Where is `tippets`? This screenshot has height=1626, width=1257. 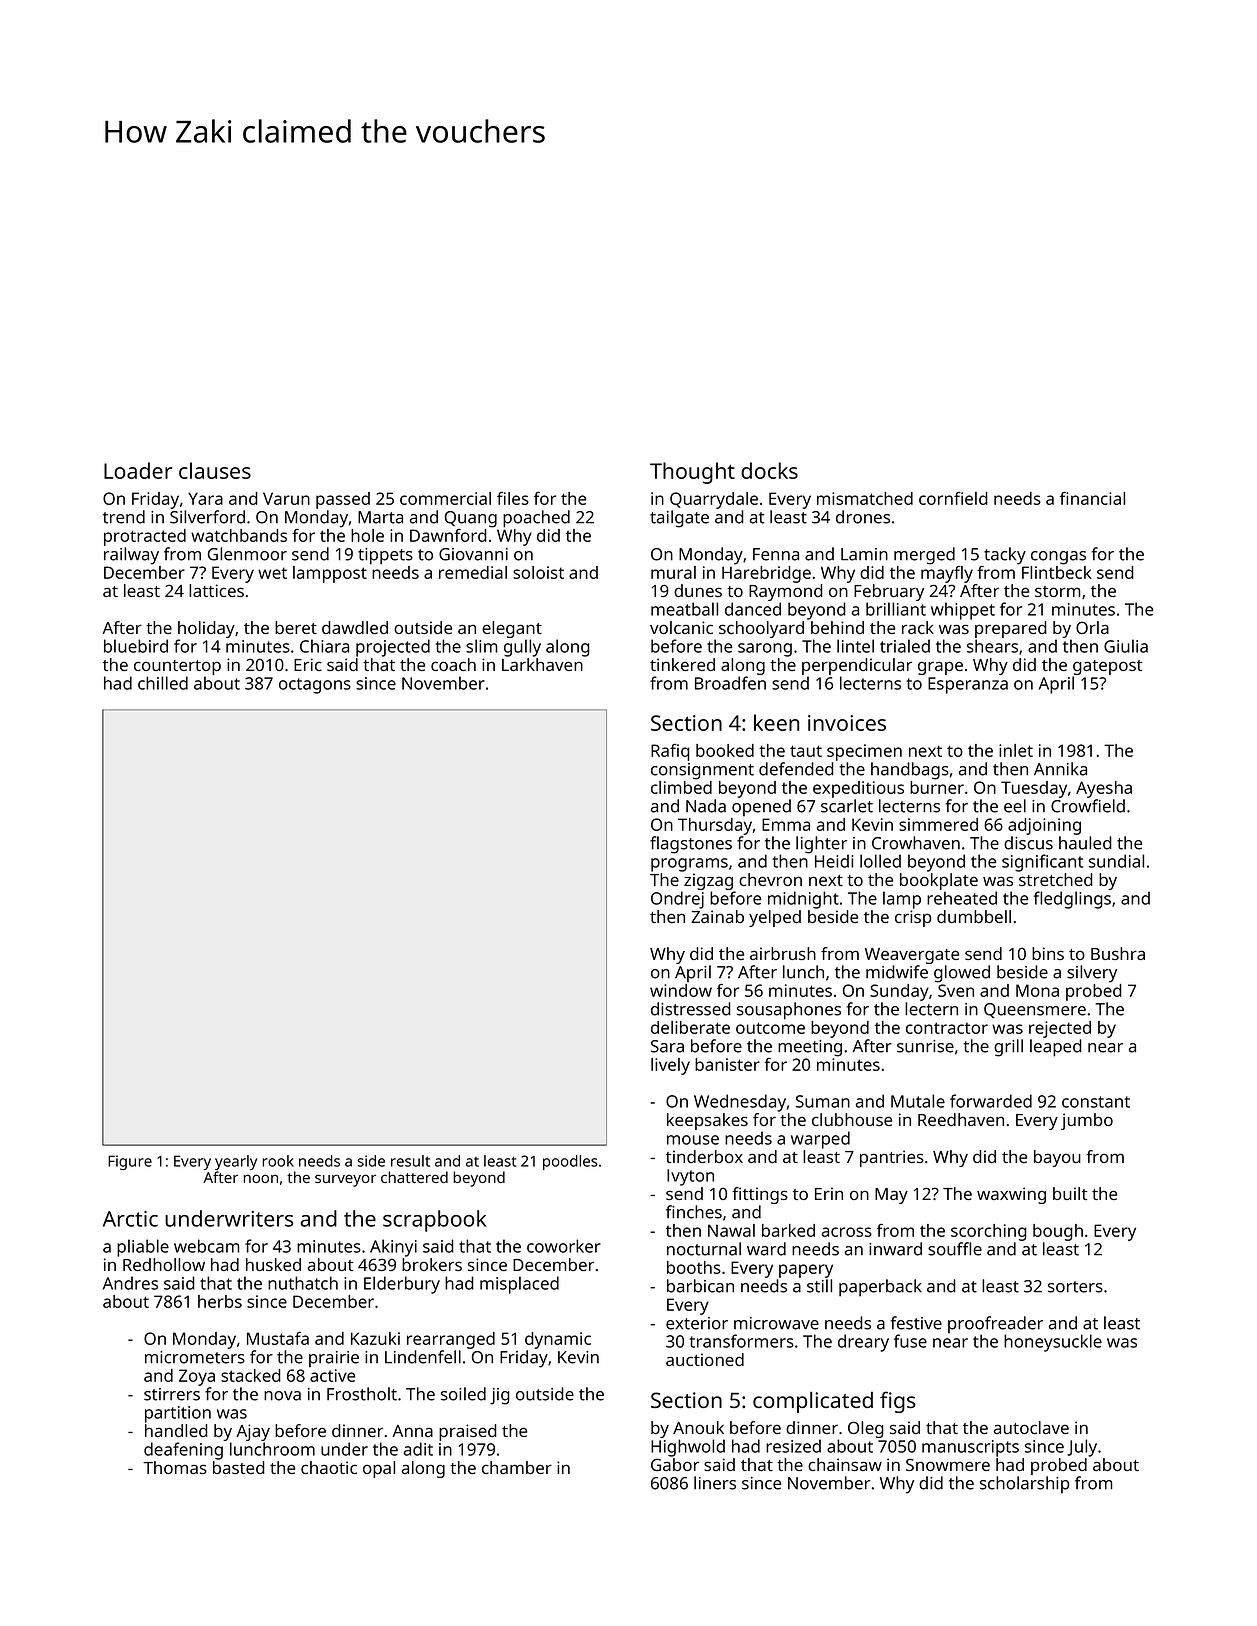 tippets is located at coordinates (385, 556).
